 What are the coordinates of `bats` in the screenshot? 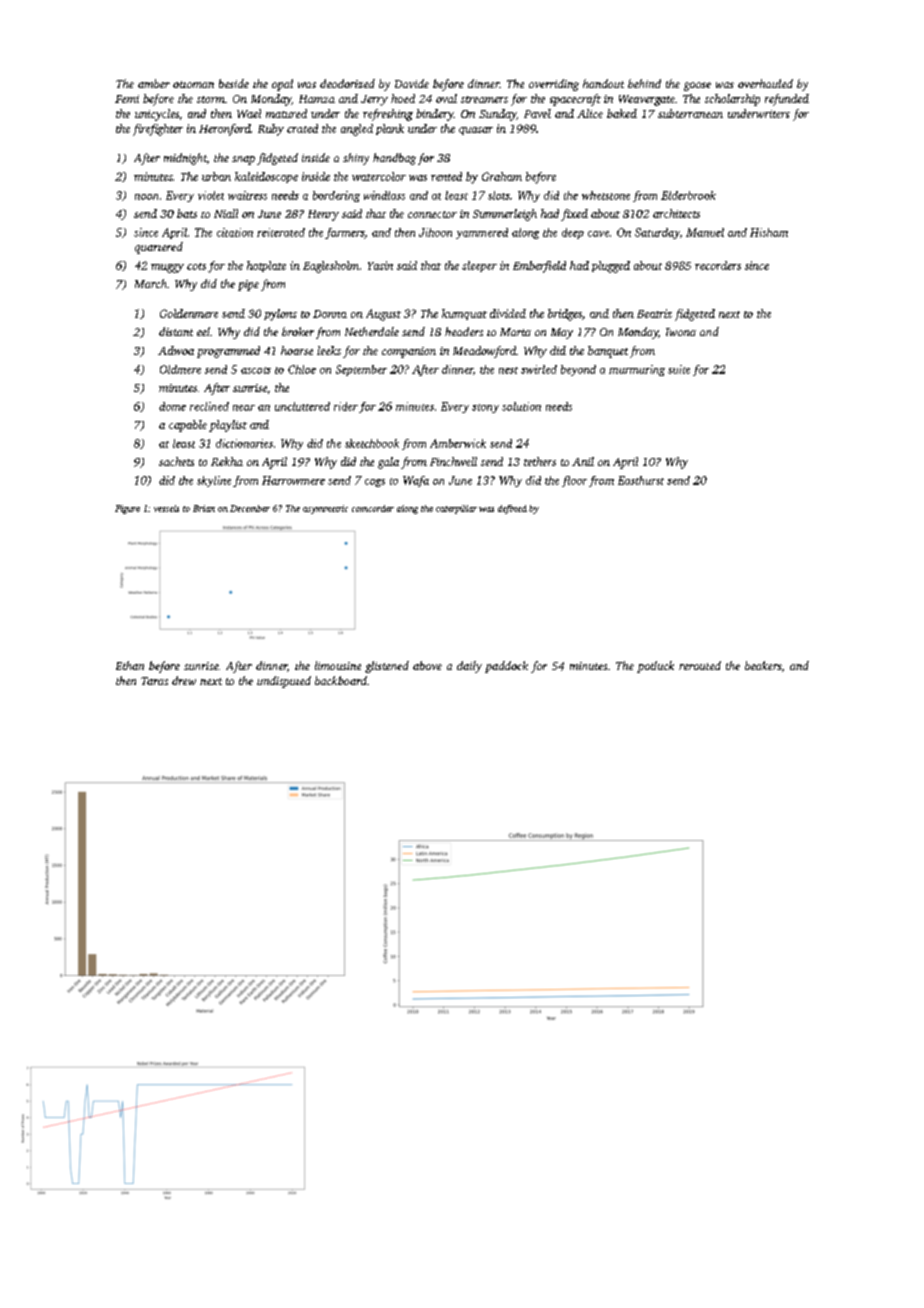 It's located at (187, 213).
